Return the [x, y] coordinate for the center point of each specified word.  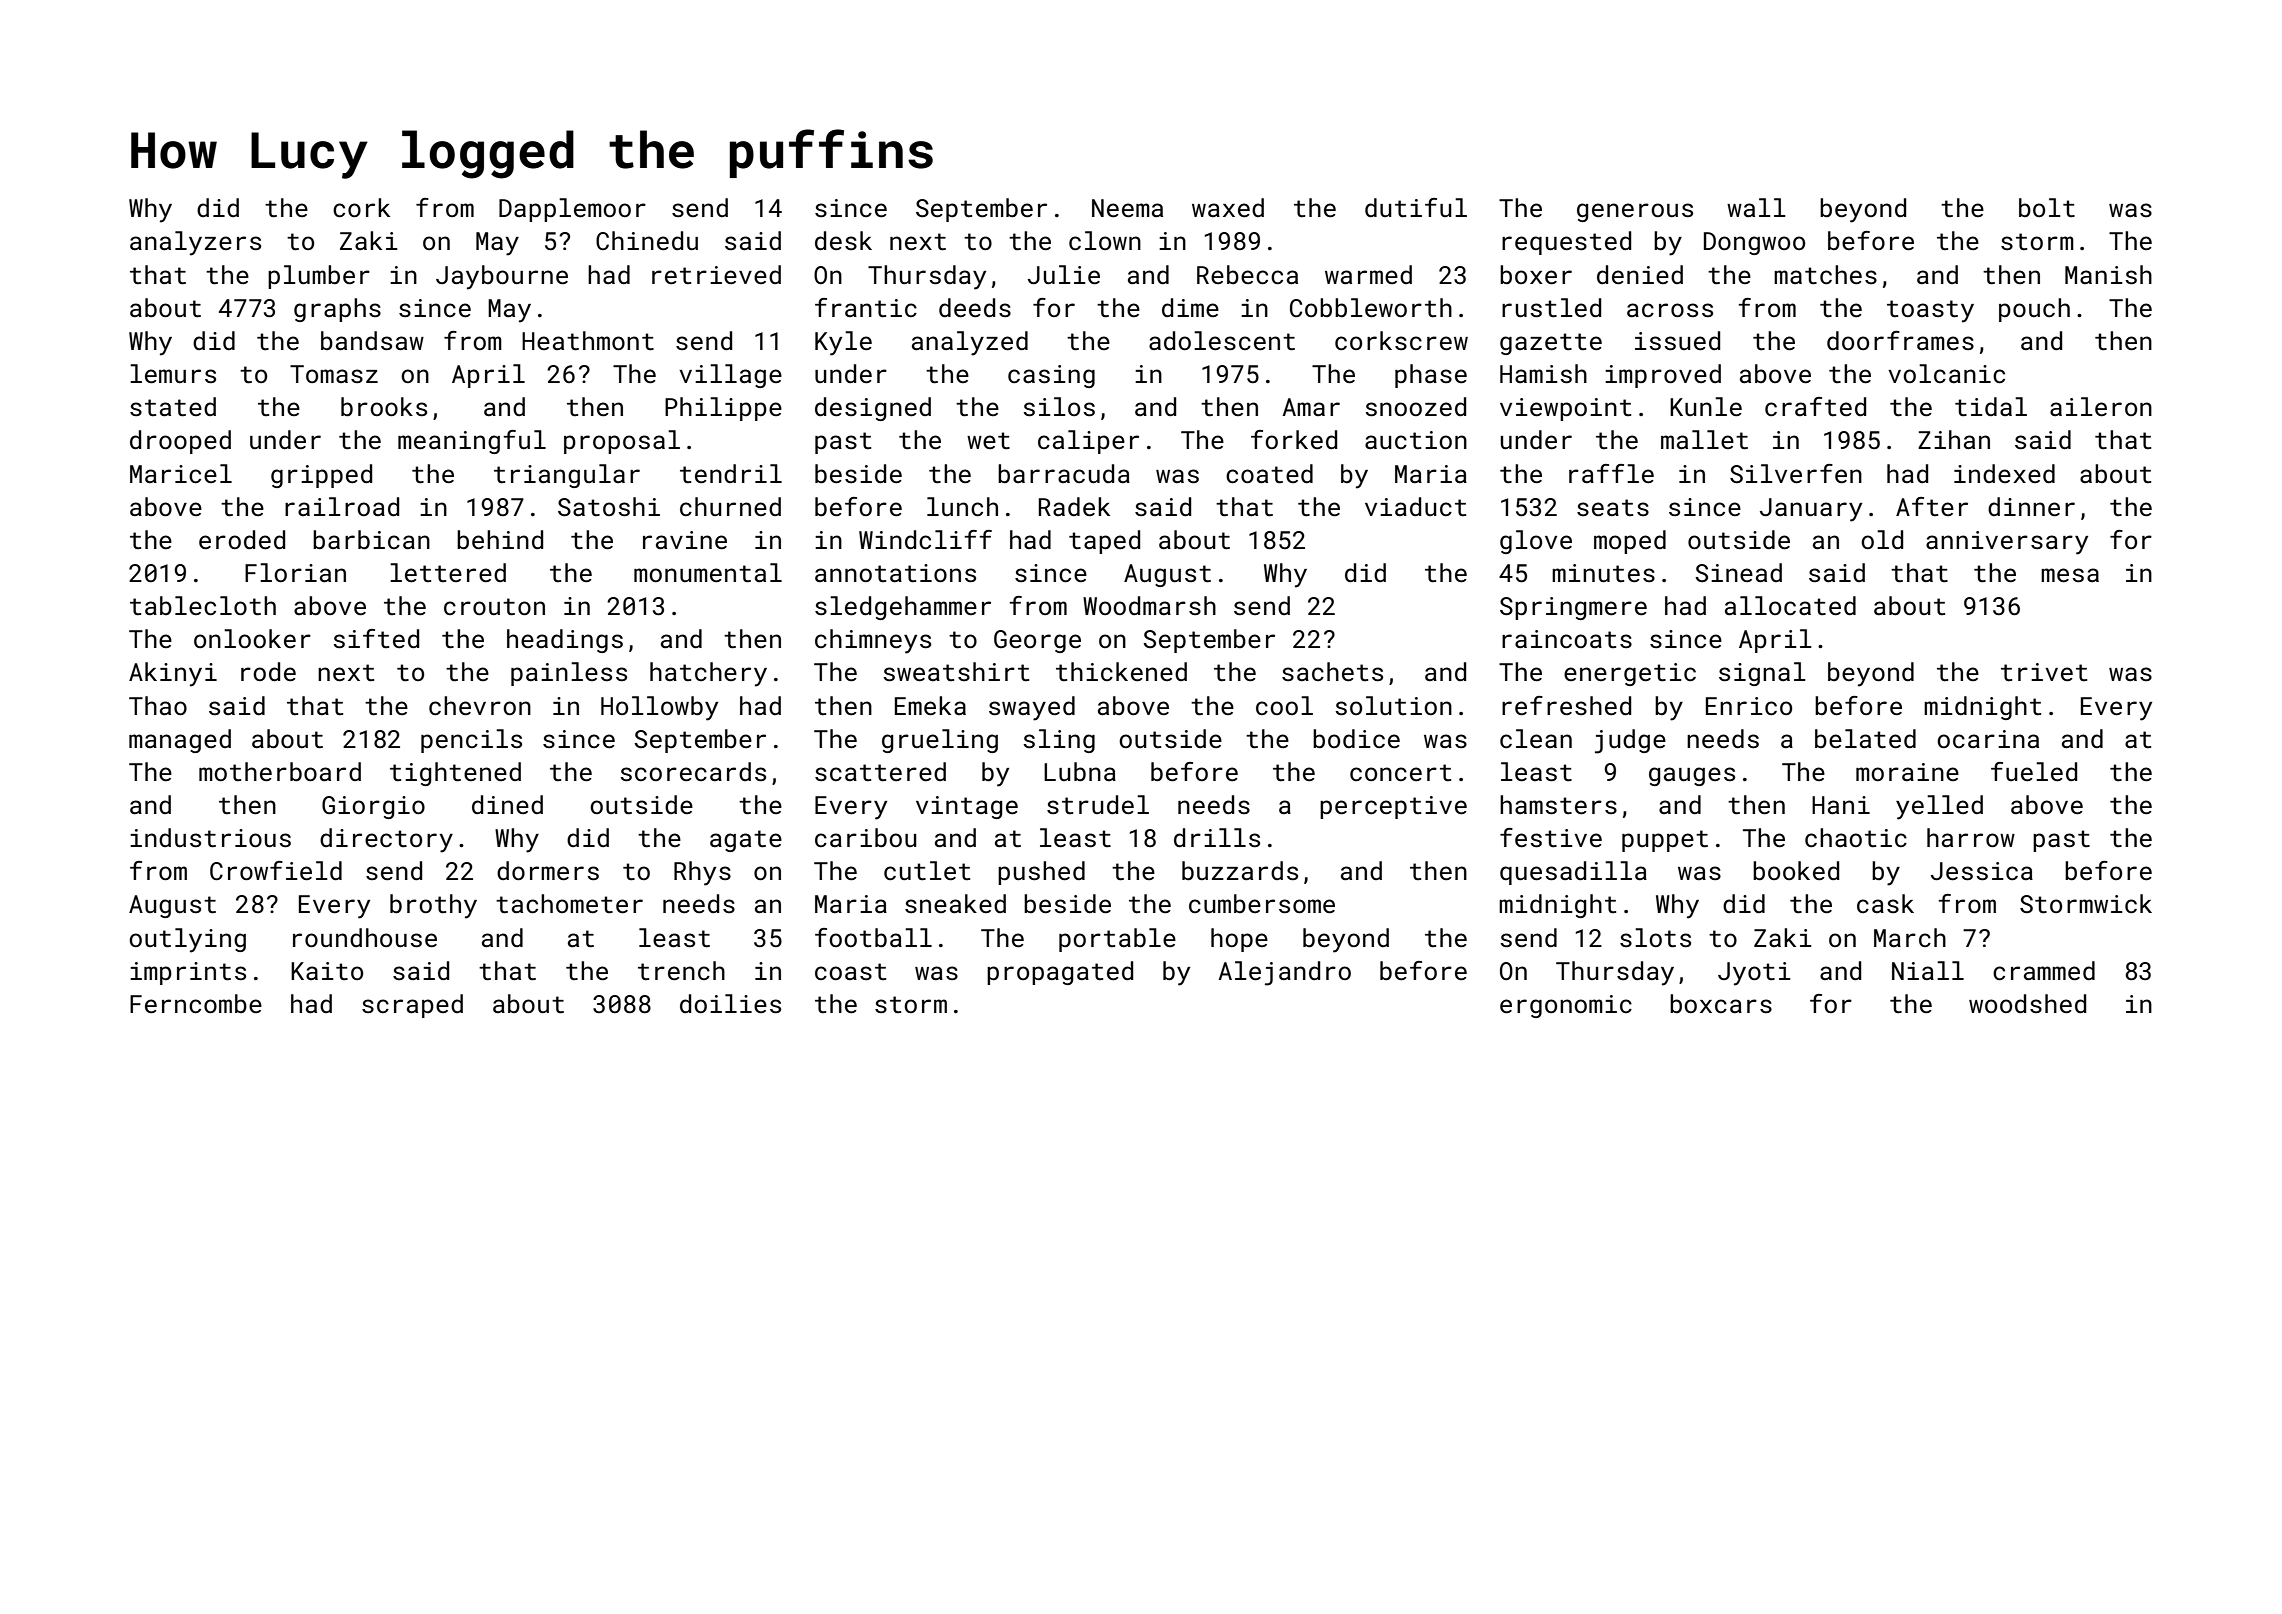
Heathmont [588, 341]
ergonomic [1566, 1006]
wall [1756, 208]
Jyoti [1754, 974]
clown [1105, 241]
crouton [494, 607]
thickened [1121, 672]
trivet [2044, 672]
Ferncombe [196, 1004]
